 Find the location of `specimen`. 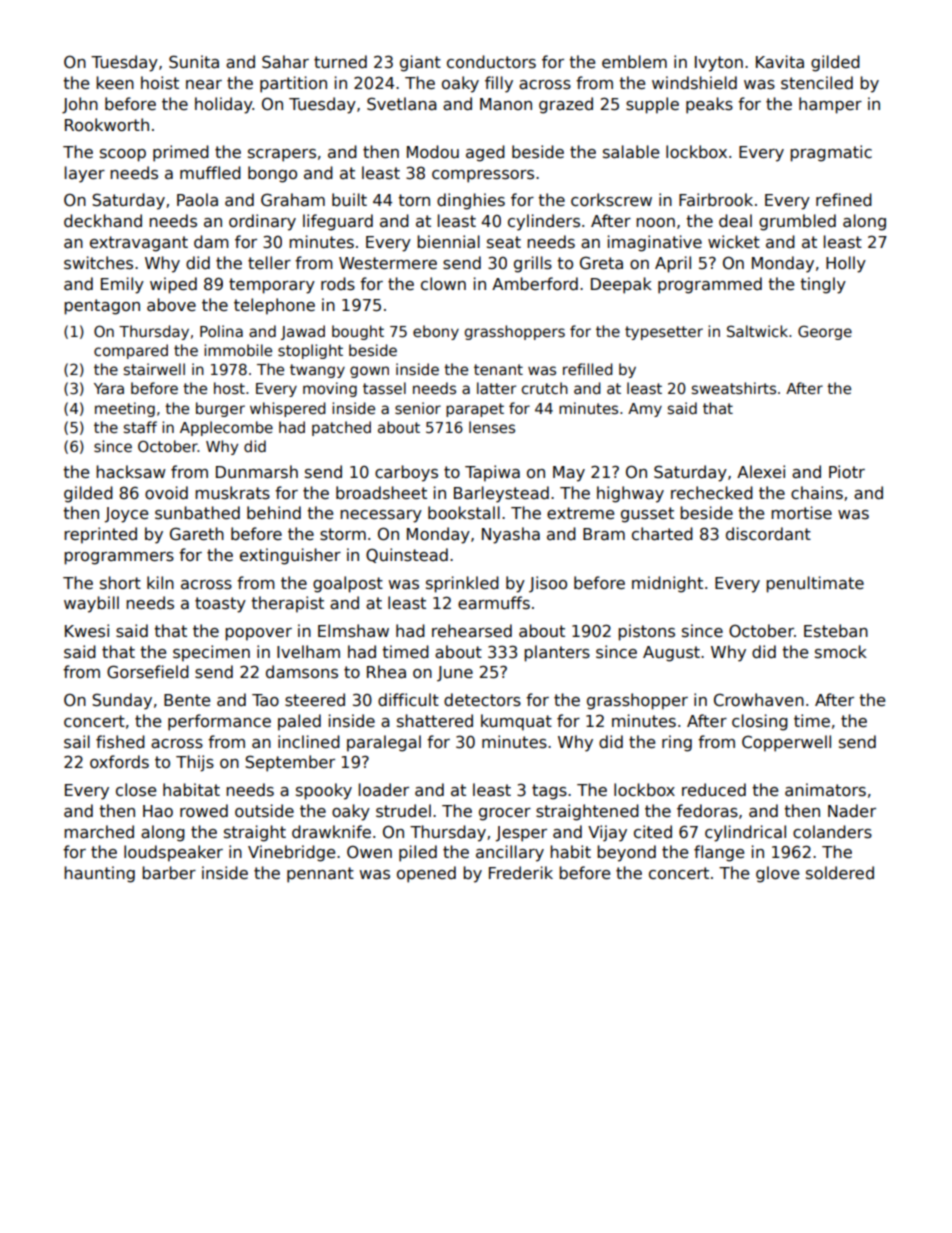

specimen is located at coordinates (211, 653).
